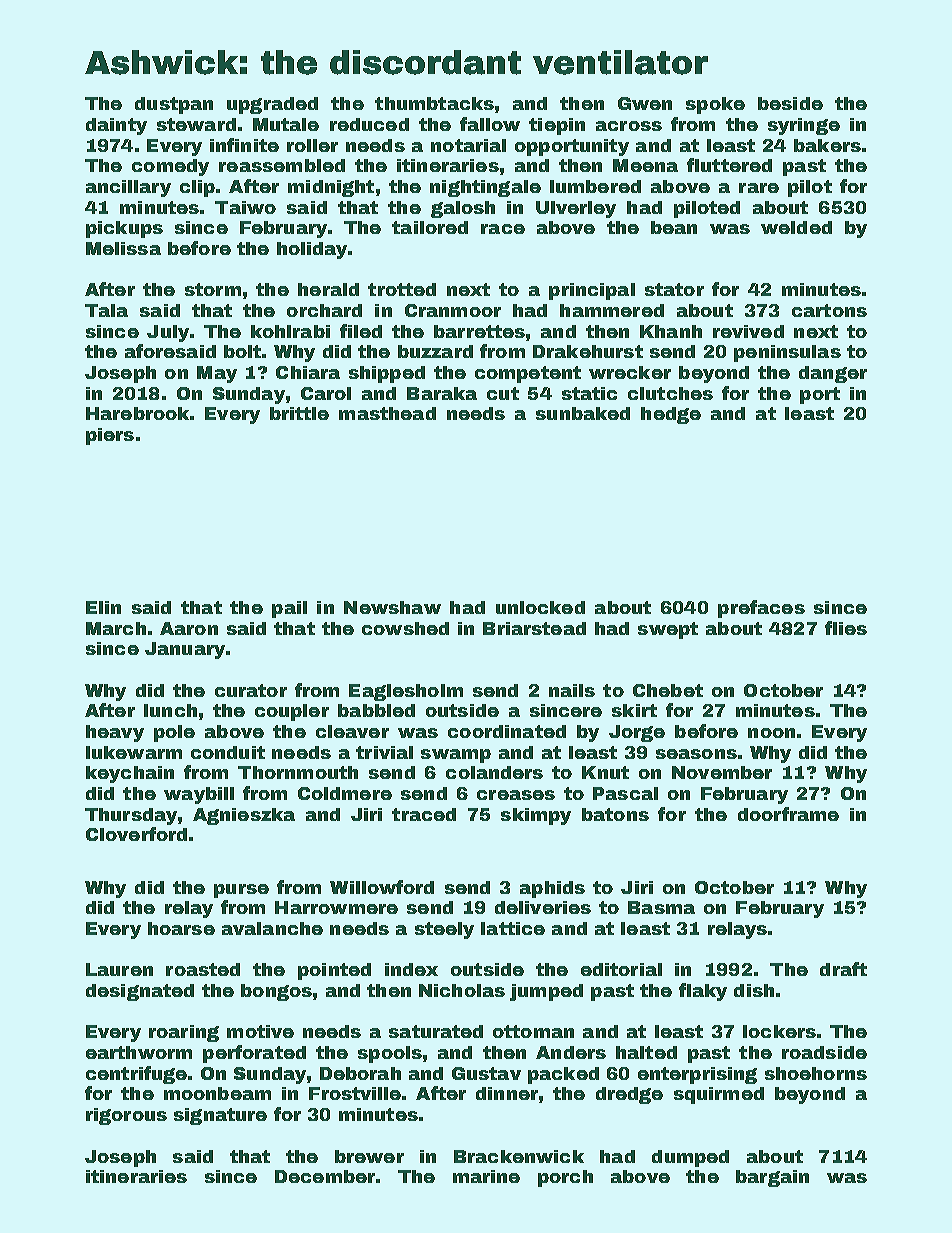 The image size is (952, 1233). I want to click on December, so click(325, 1176).
